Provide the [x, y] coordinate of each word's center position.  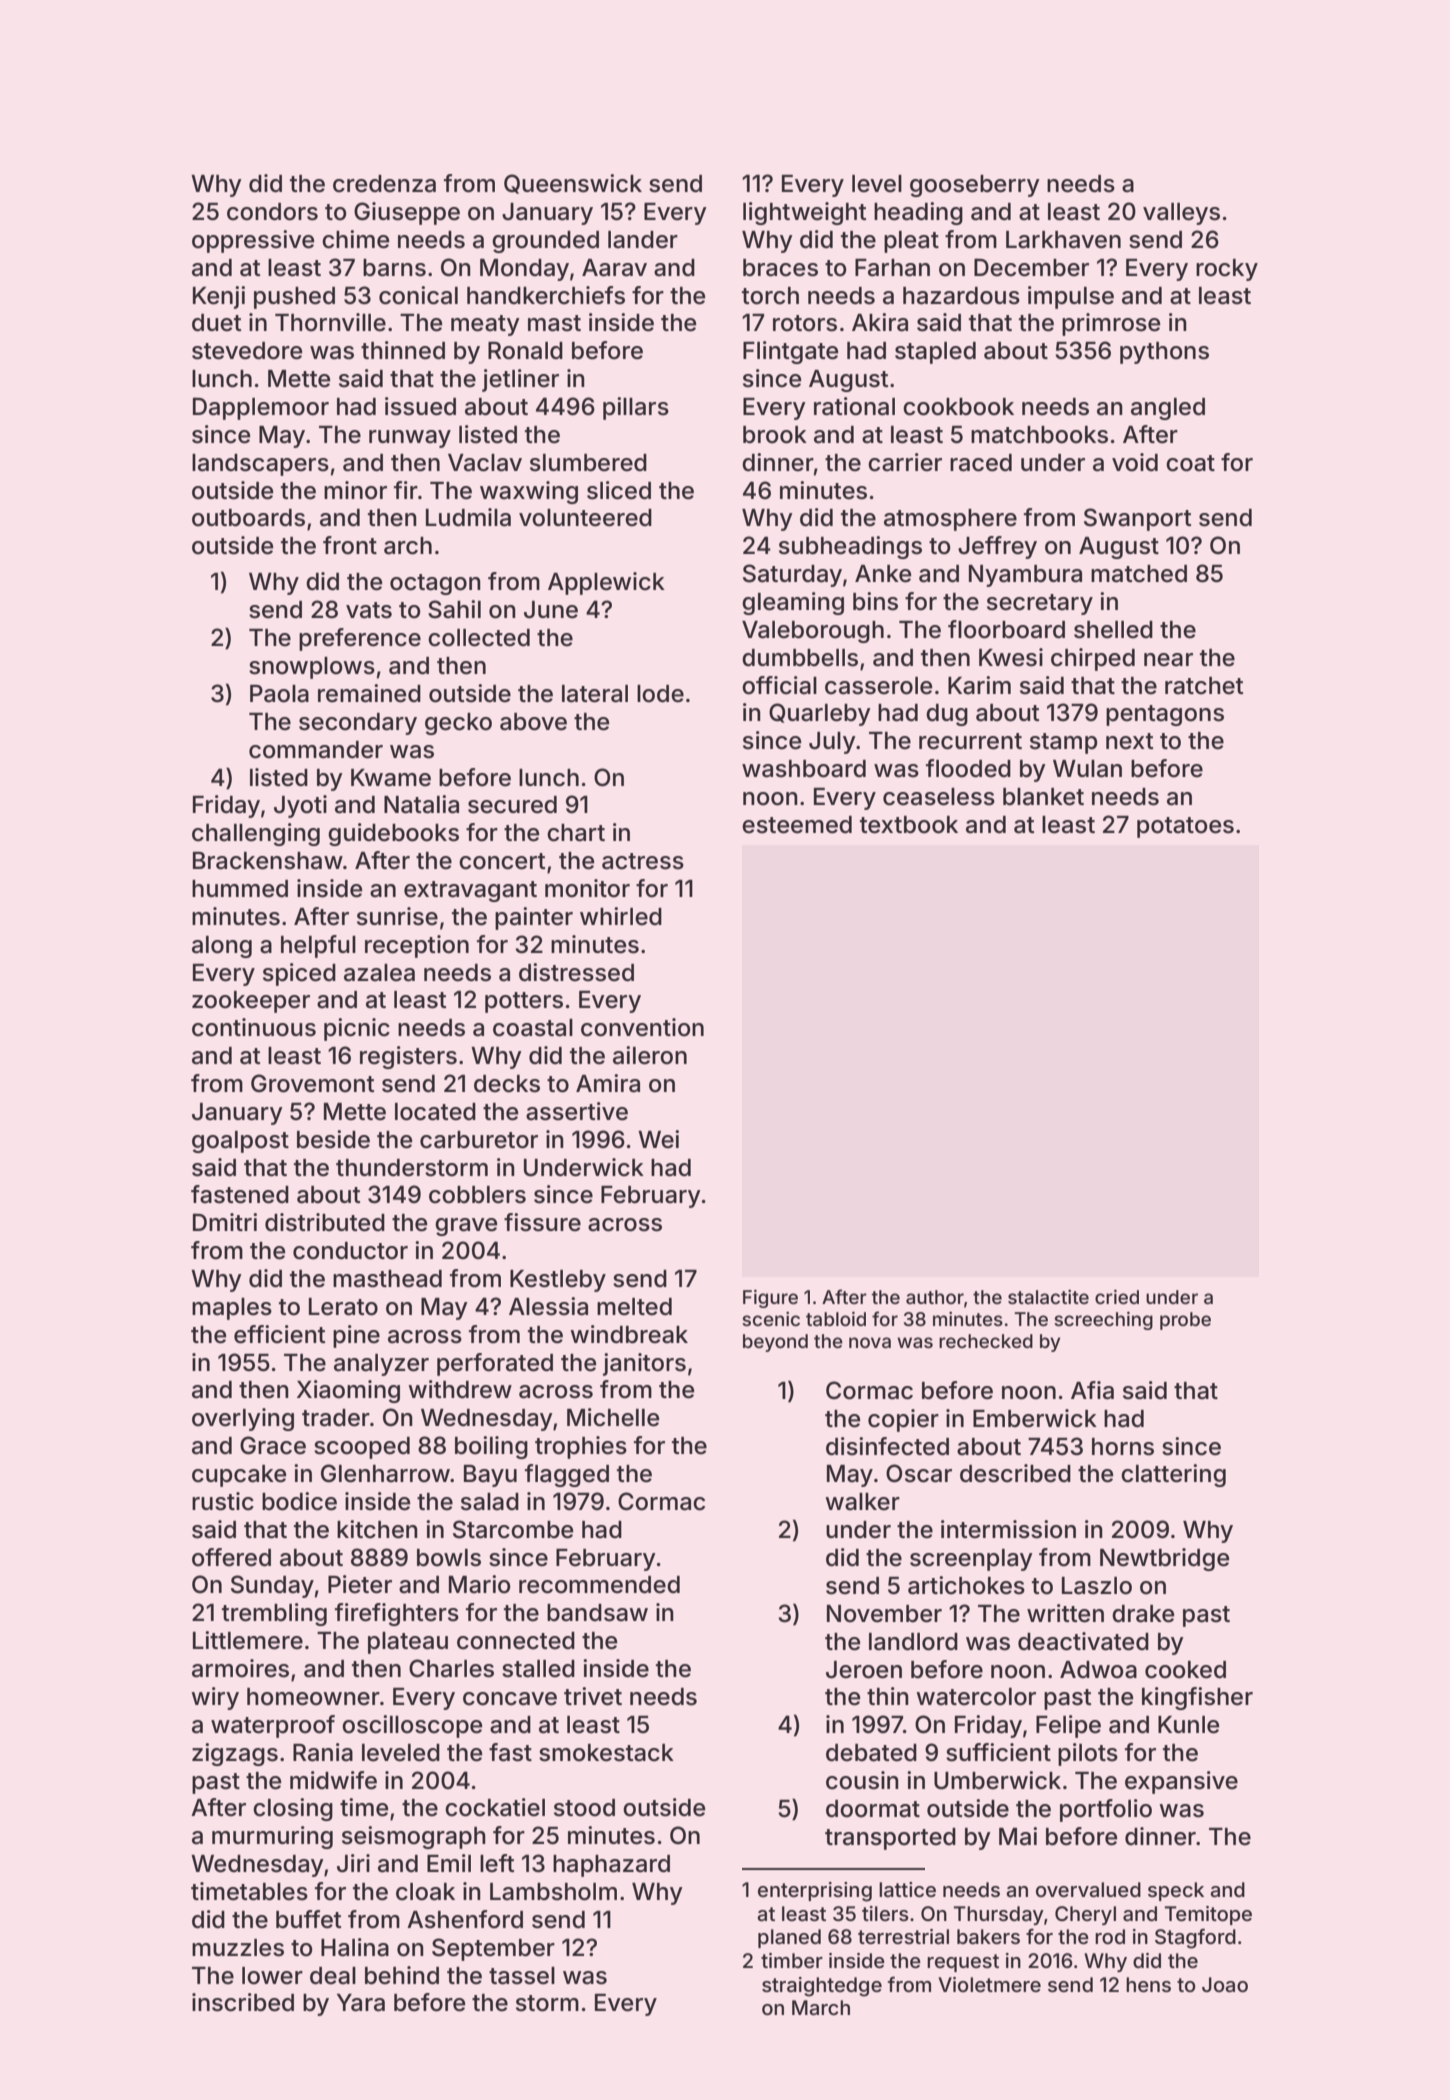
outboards [248, 518]
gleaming [793, 603]
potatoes [1185, 827]
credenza [384, 184]
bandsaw [597, 1613]
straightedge [822, 1987]
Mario [479, 1584]
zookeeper [251, 1002]
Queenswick [573, 184]
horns [1123, 1447]
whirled [621, 916]
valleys [1181, 214]
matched [1139, 574]
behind [402, 1975]
